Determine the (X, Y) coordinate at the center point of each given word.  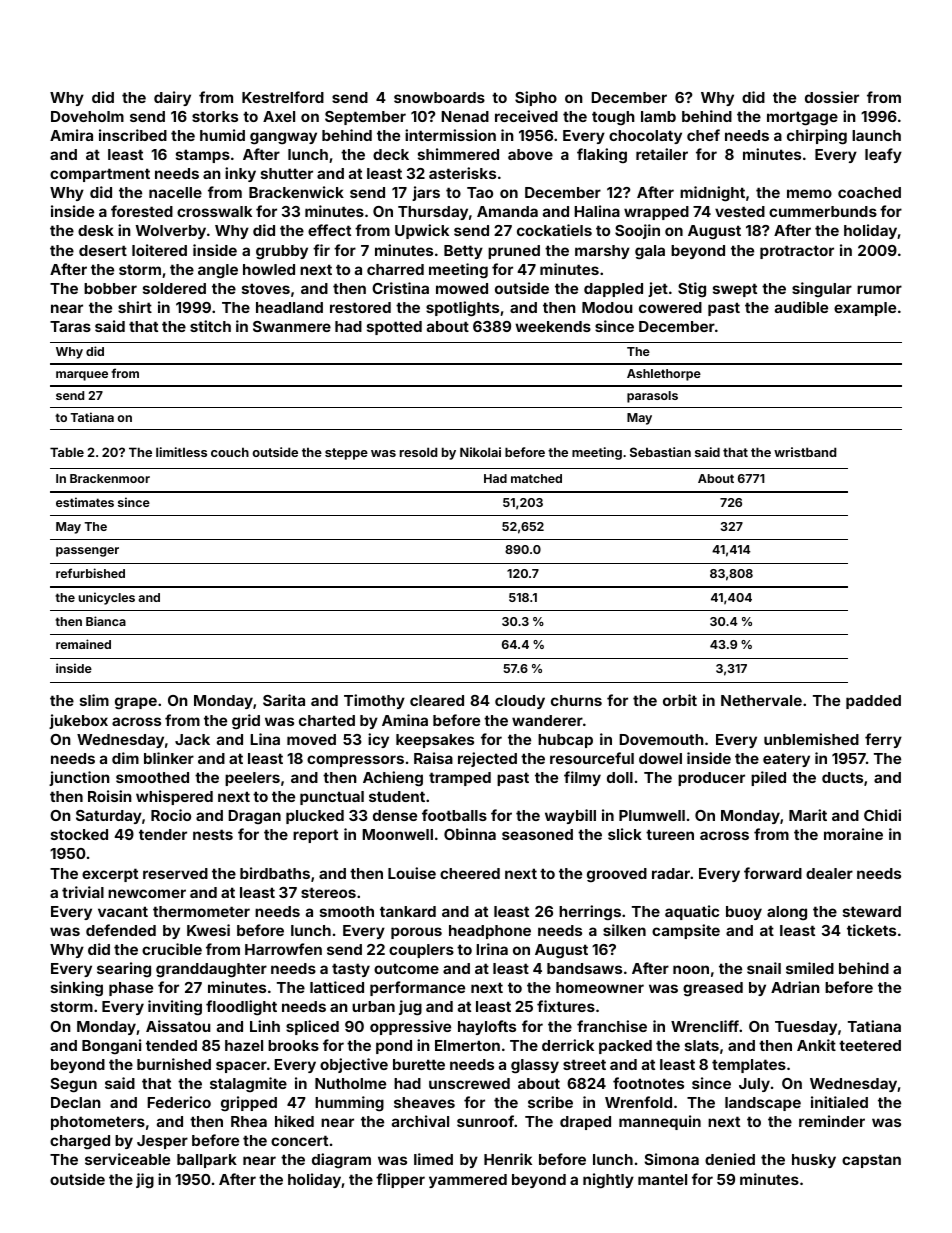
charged (80, 1142)
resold (418, 452)
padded (873, 702)
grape (136, 703)
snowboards (439, 97)
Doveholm (87, 116)
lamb (658, 116)
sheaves (424, 1102)
